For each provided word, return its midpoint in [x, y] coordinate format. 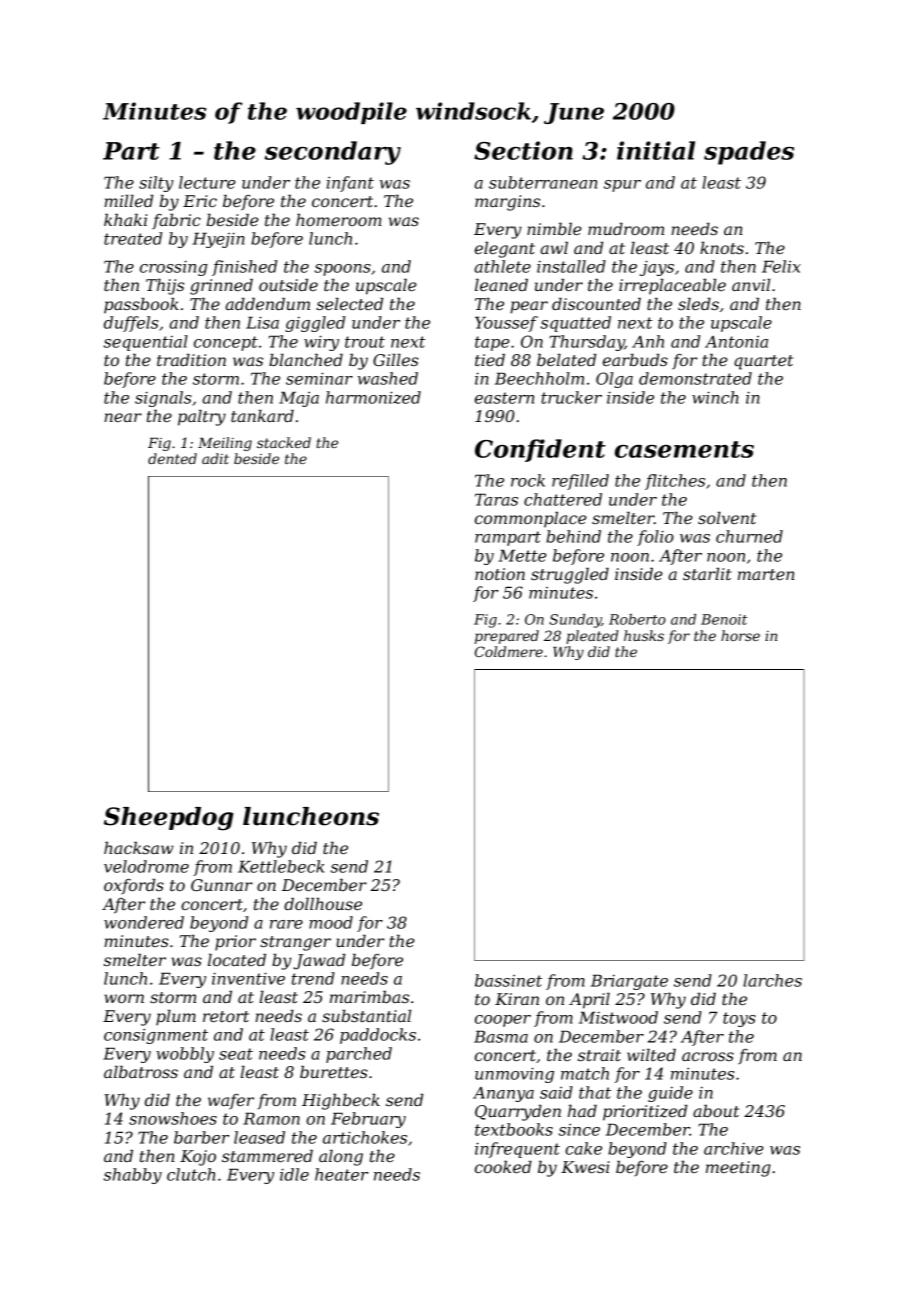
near [123, 417]
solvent [727, 517]
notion [500, 574]
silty [156, 184]
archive [734, 1148]
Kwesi [585, 1167]
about [716, 1110]
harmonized [373, 397]
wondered [144, 922]
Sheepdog [169, 819]
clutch [191, 1174]
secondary [333, 153]
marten [766, 574]
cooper [503, 1021]
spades [749, 153]
